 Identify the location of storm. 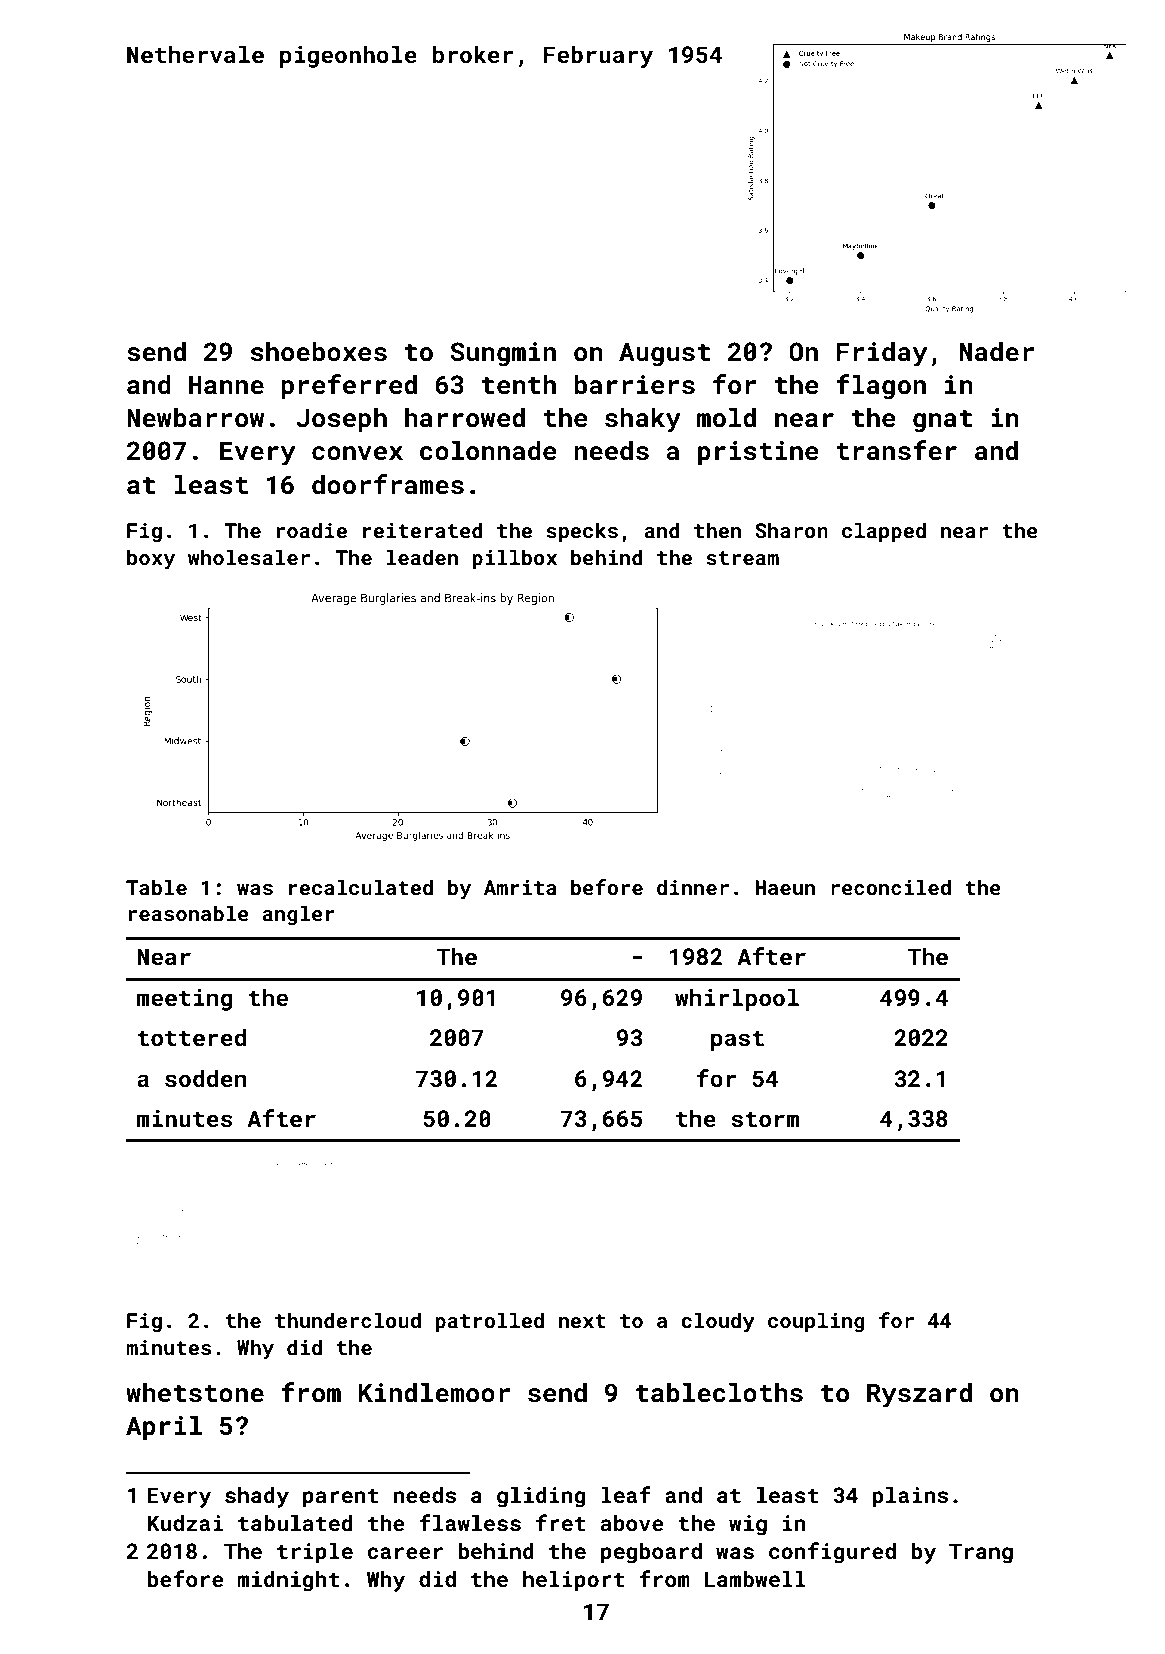
(765, 1119).
